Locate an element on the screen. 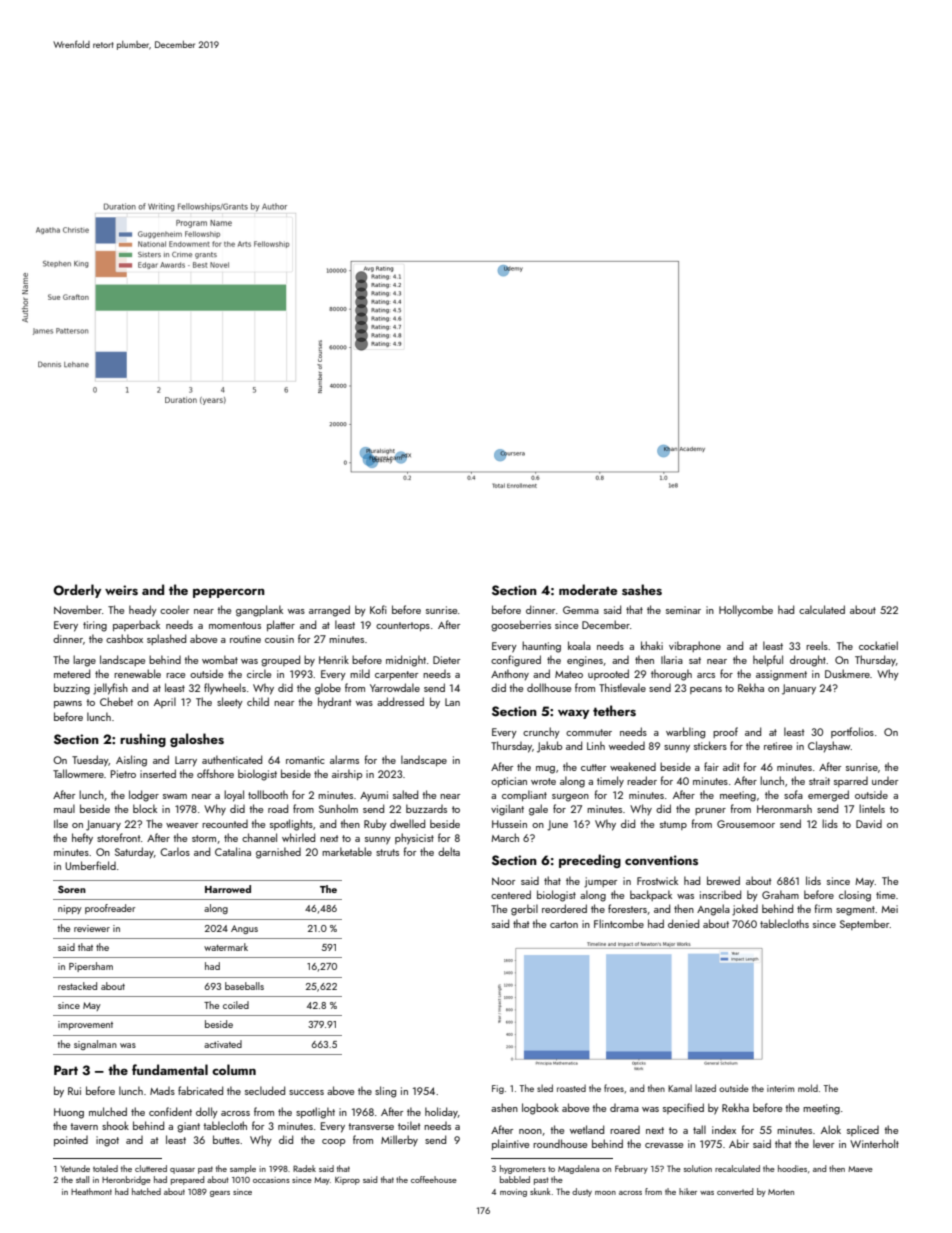 The height and width of the screenshot is (1233, 952). moving is located at coordinates (513, 1193).
